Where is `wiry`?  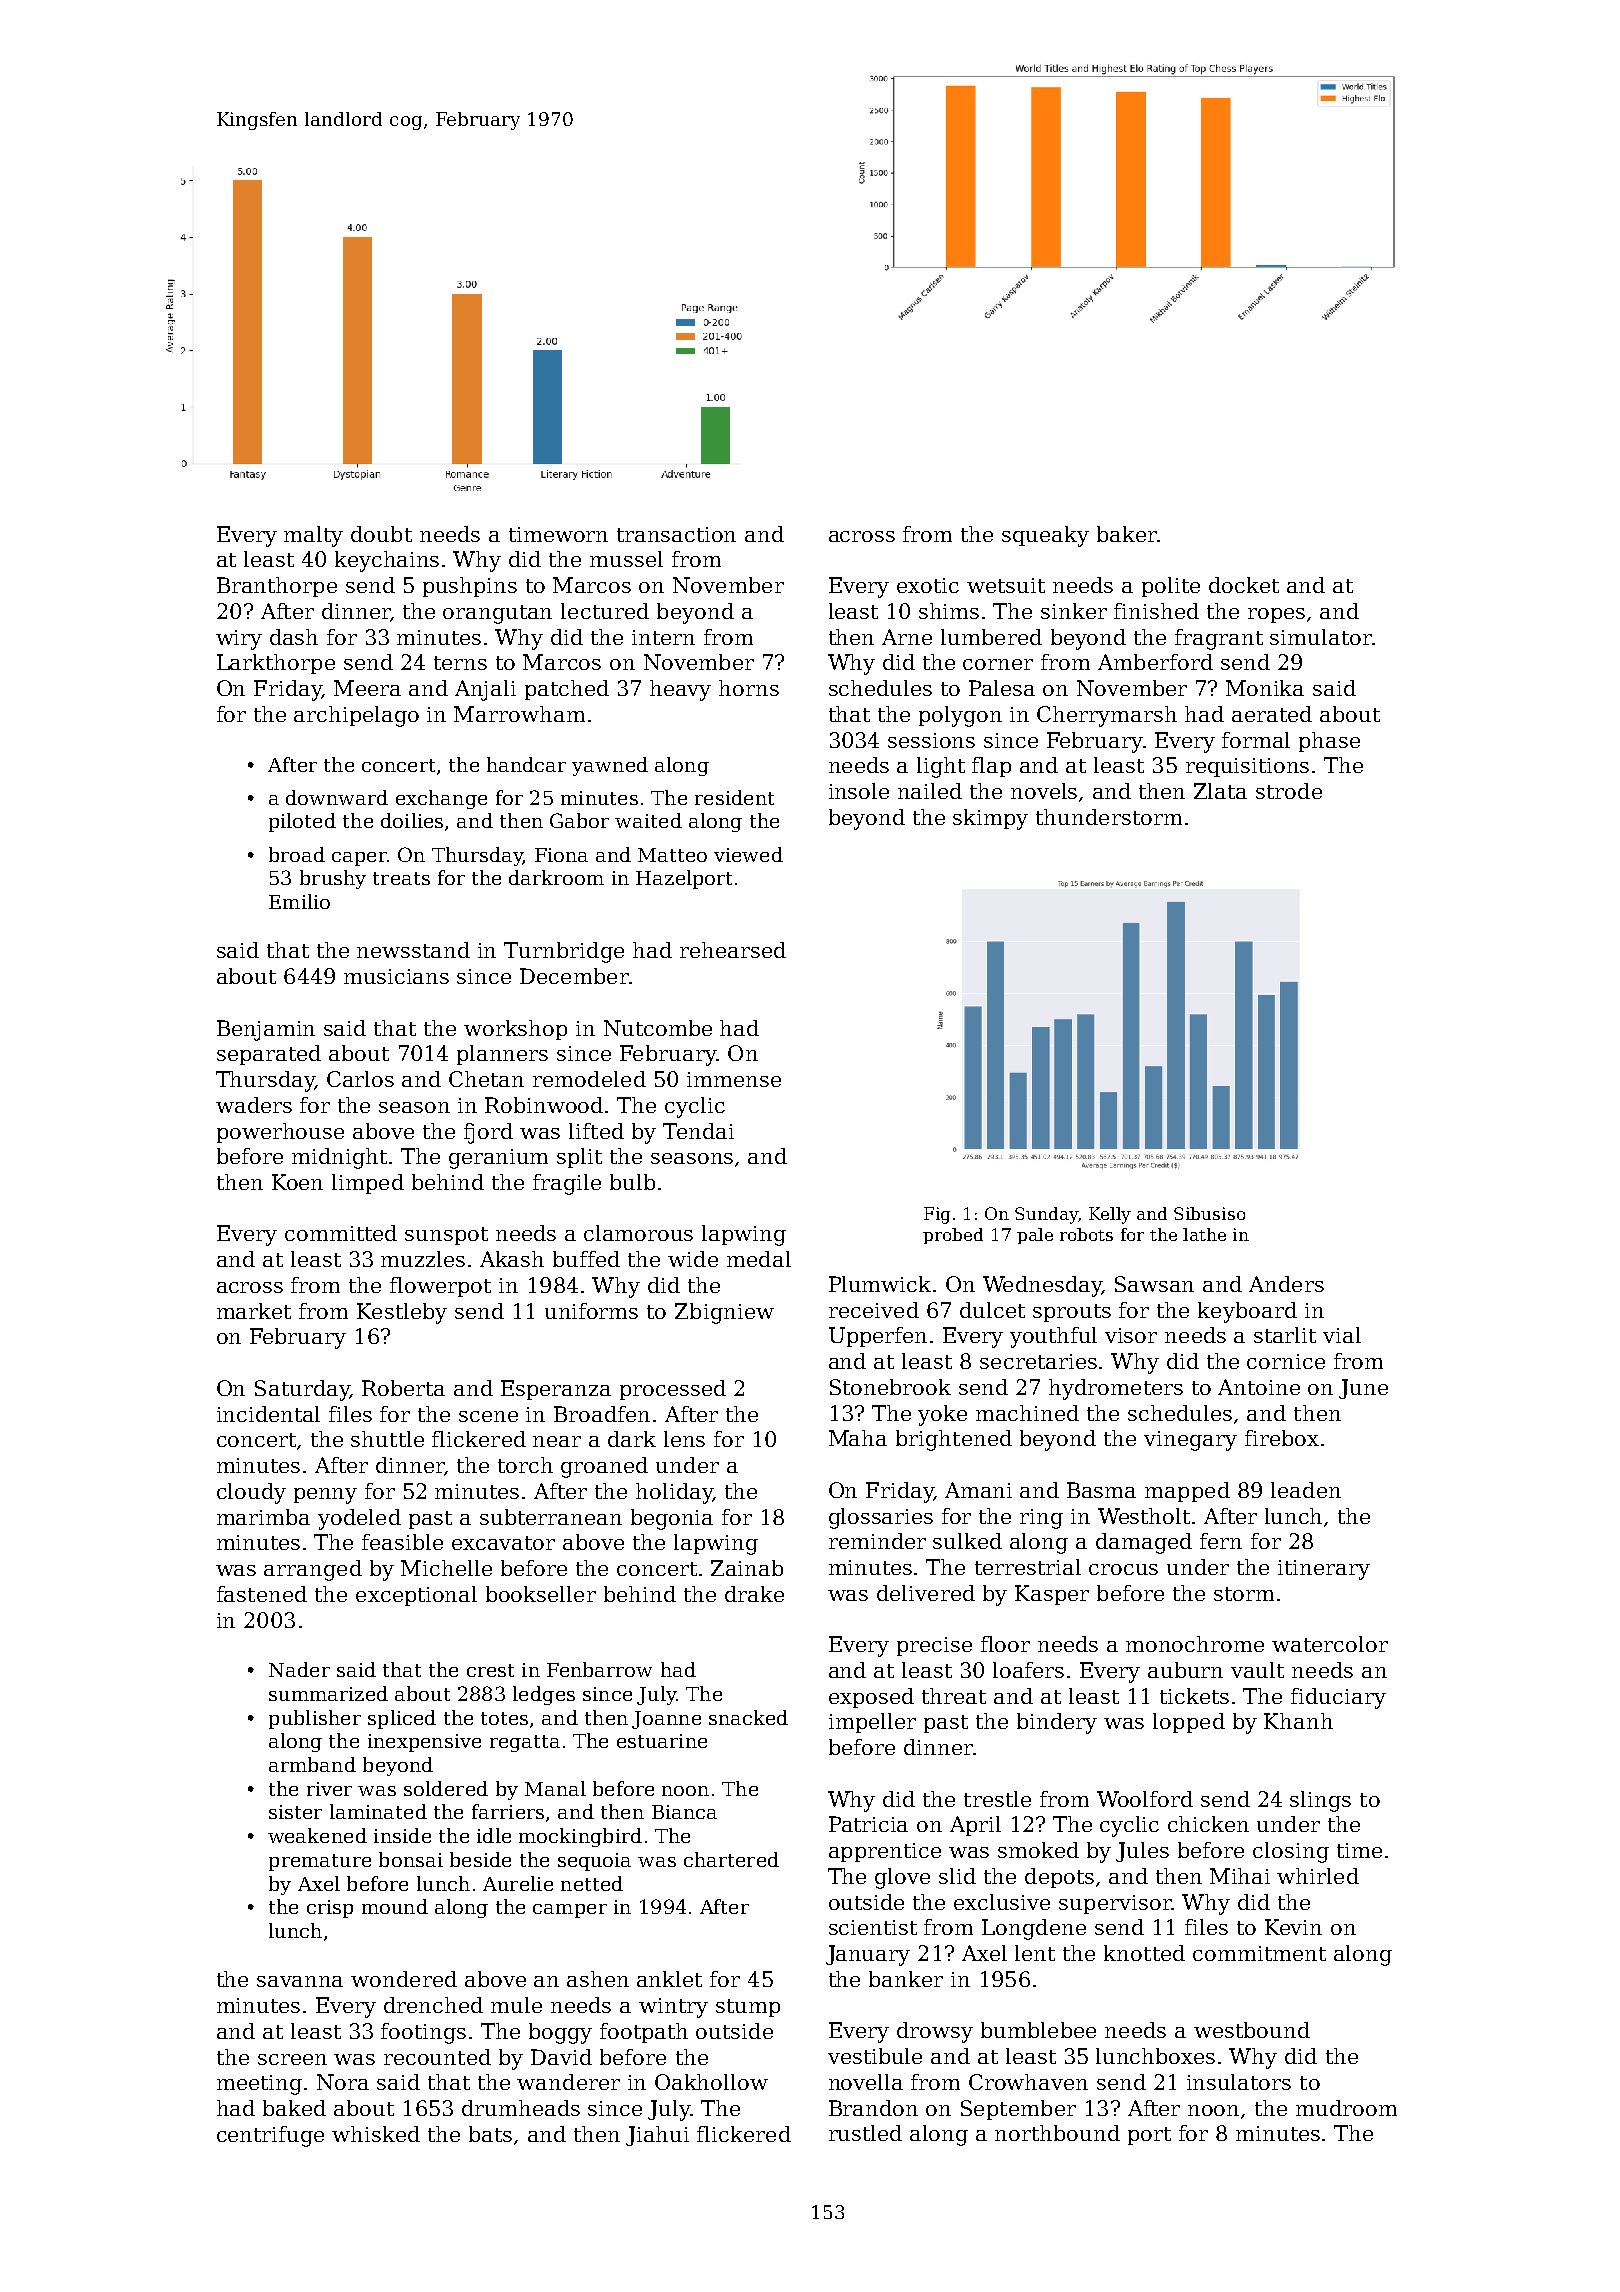 wiry is located at coordinates (239, 640).
